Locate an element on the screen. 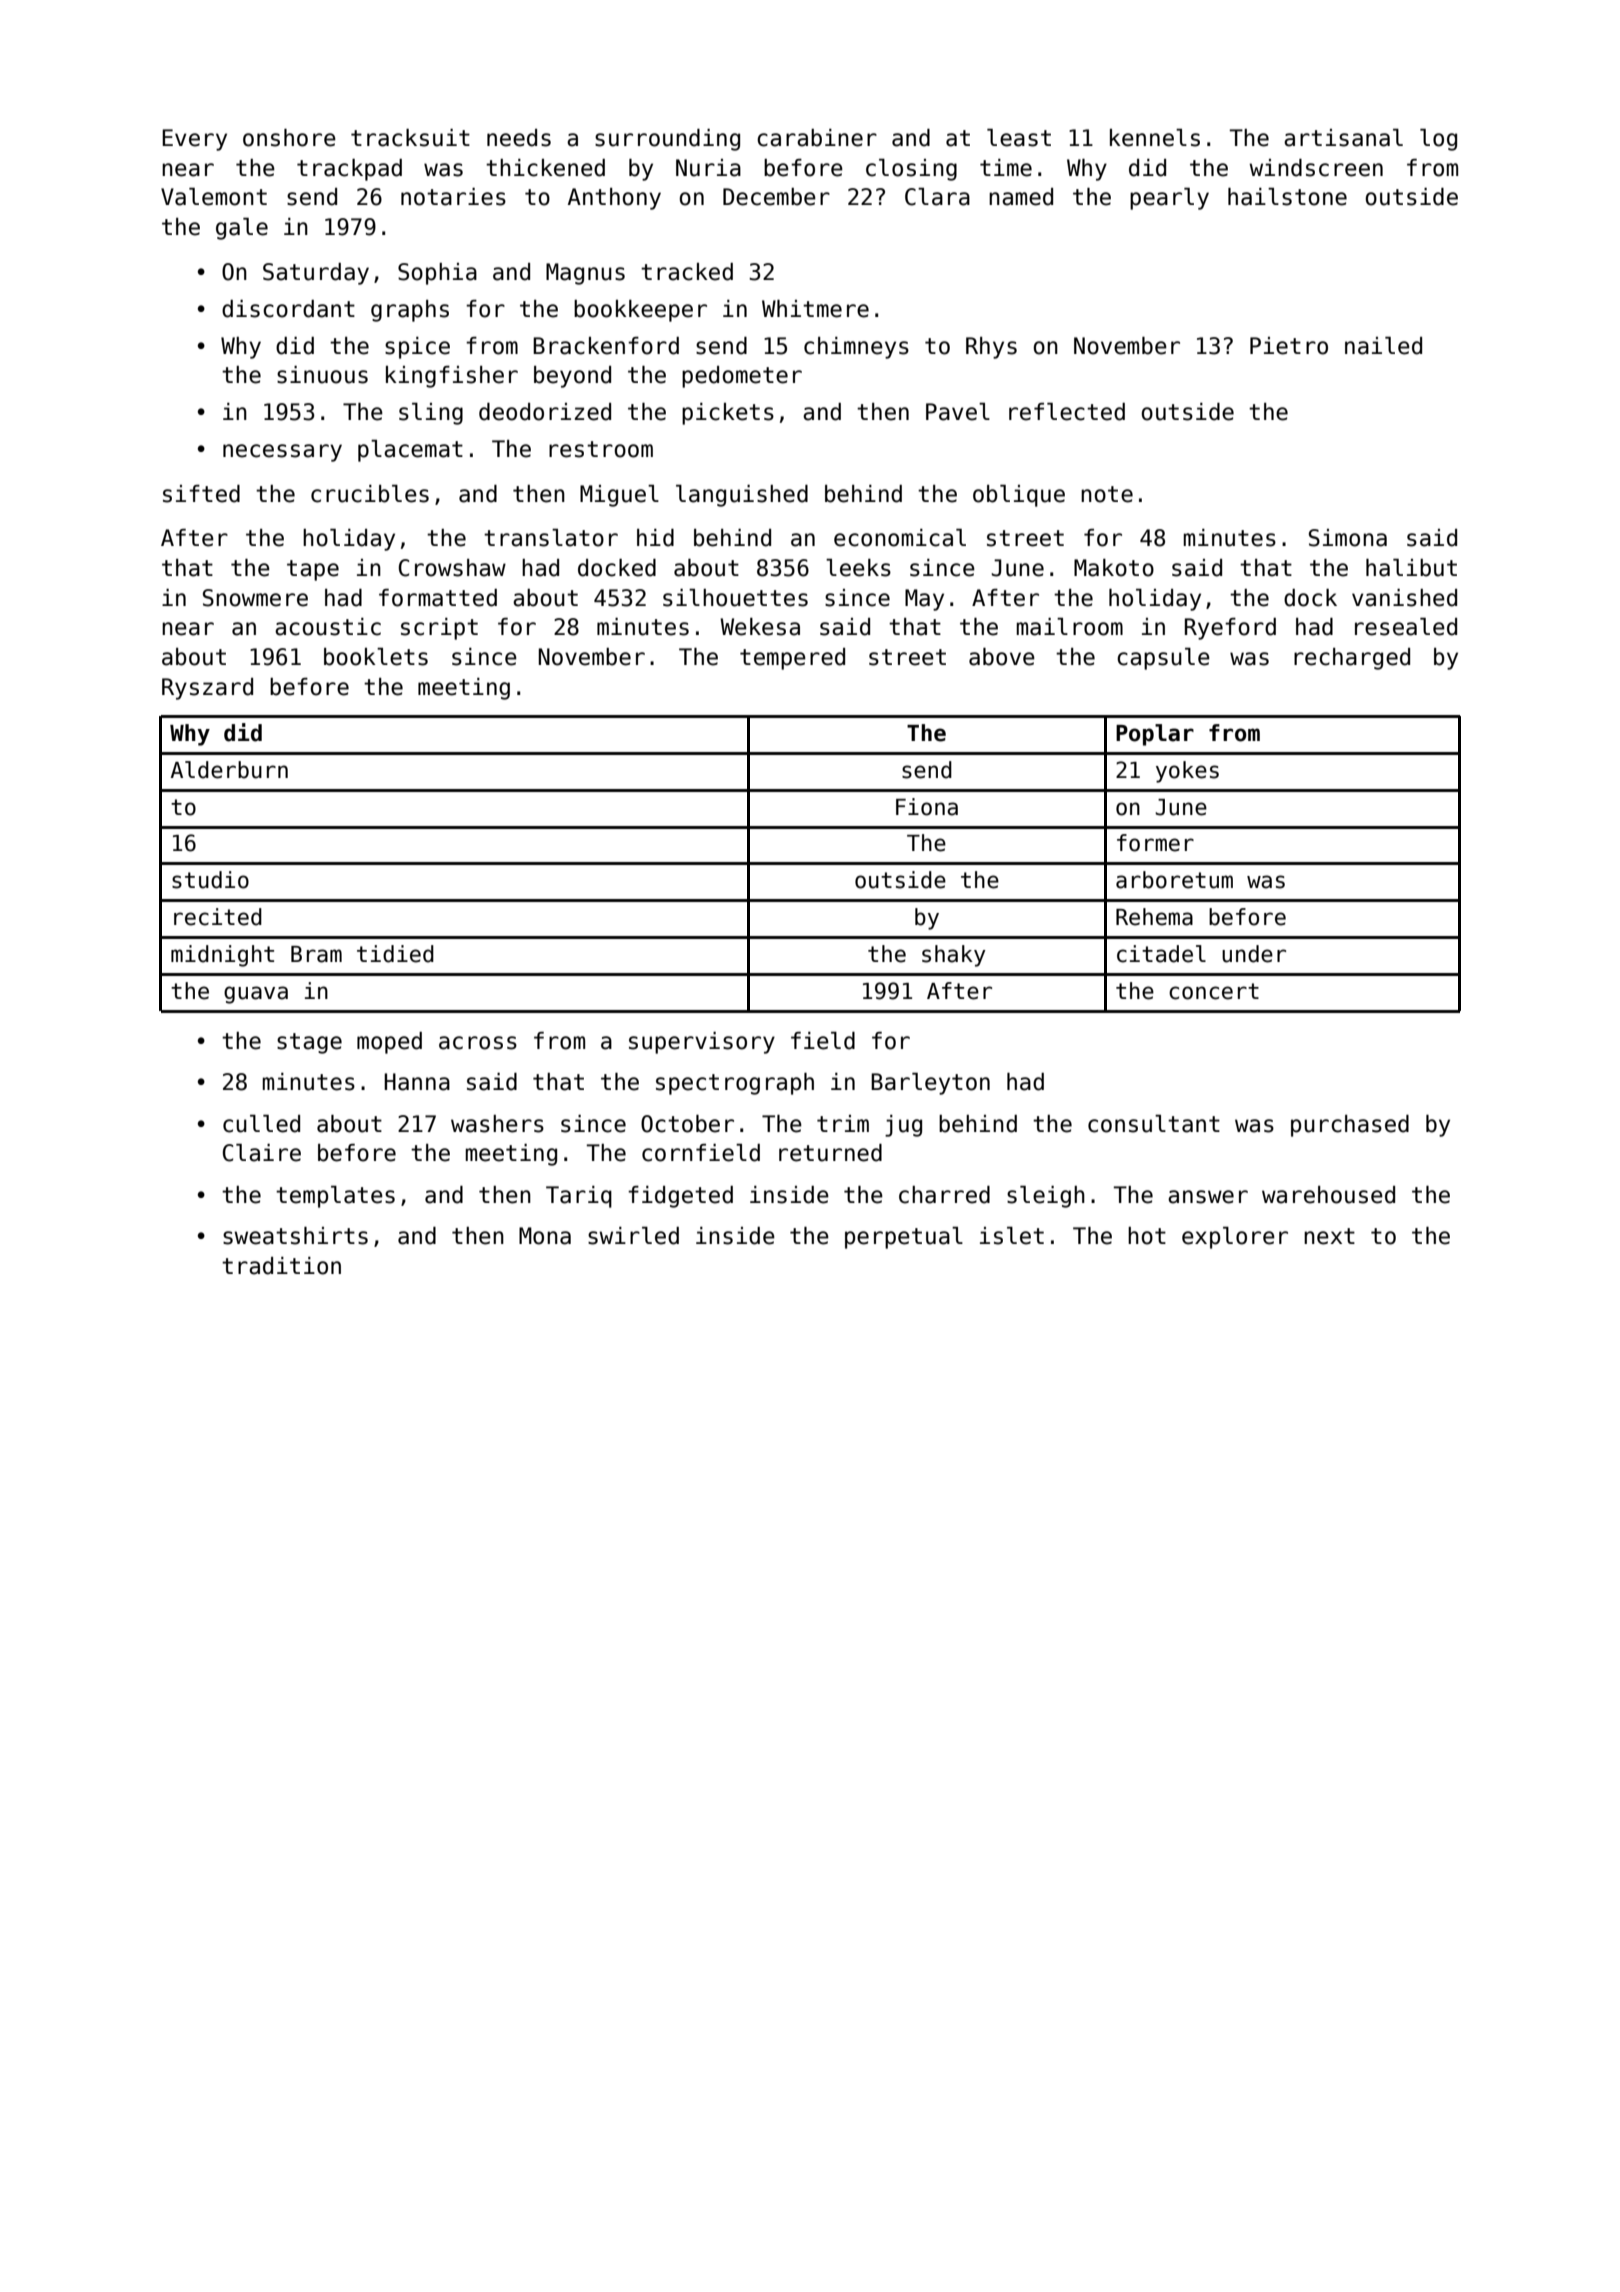 This screenshot has width=1620, height=2292. kennels is located at coordinates (1155, 138).
